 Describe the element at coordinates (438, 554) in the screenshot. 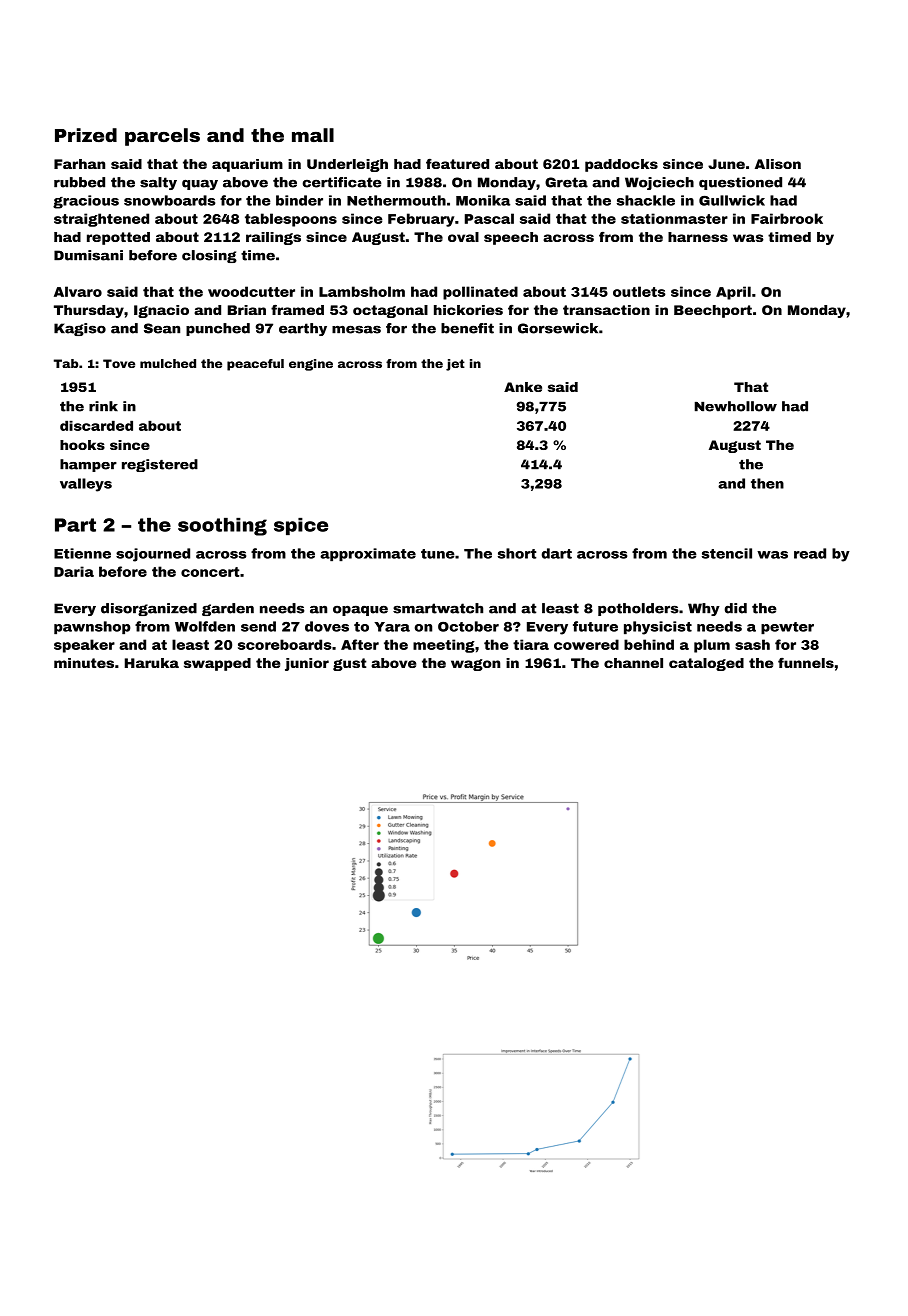

I see `tune` at that location.
